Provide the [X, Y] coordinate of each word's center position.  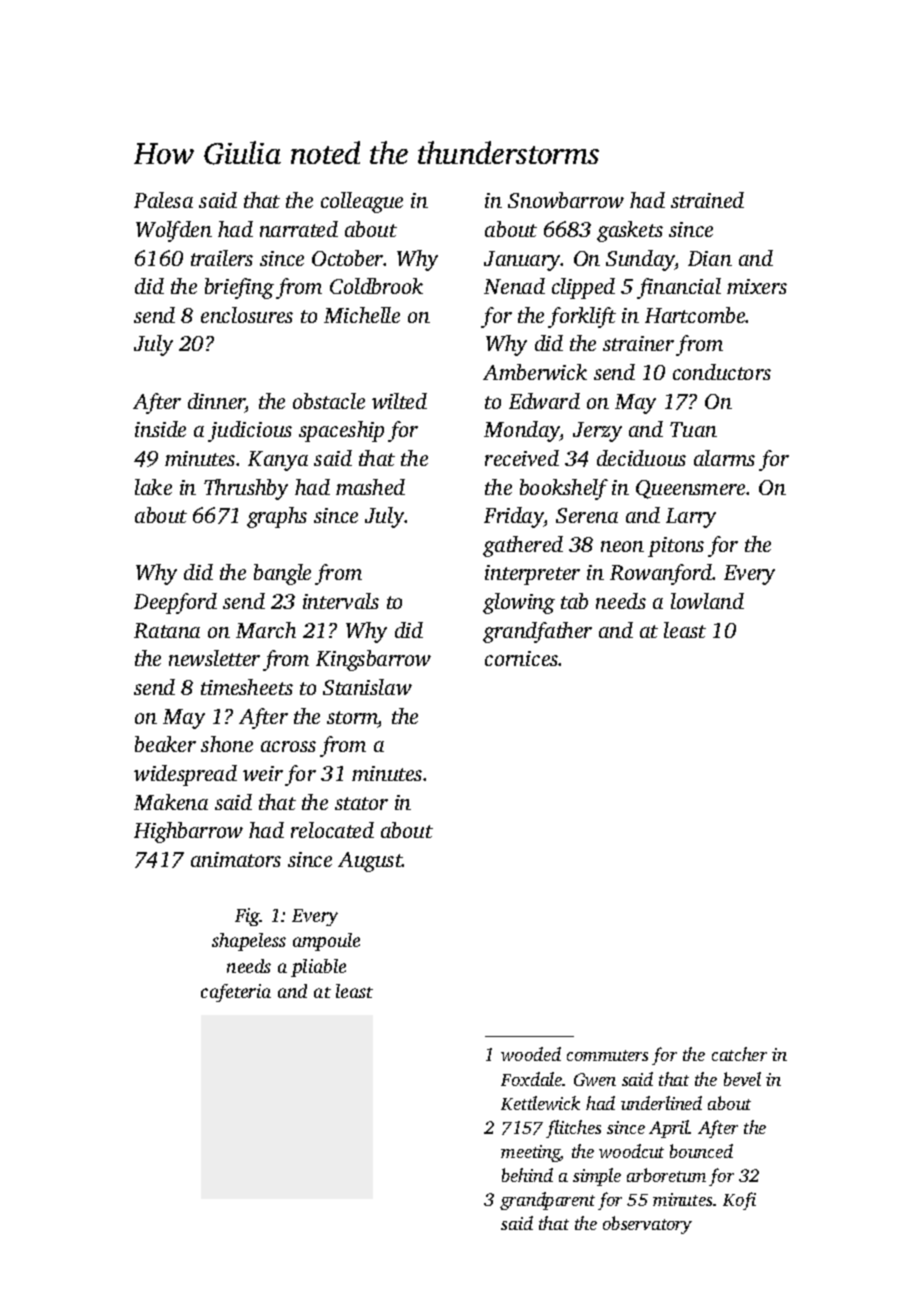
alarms [724, 458]
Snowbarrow [566, 200]
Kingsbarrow [373, 660]
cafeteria [236, 993]
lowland [707, 601]
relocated [332, 830]
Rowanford [661, 574]
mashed [370, 487]
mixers [757, 286]
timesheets [247, 687]
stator [361, 803]
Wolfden [174, 231]
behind [527, 1175]
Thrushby [246, 489]
